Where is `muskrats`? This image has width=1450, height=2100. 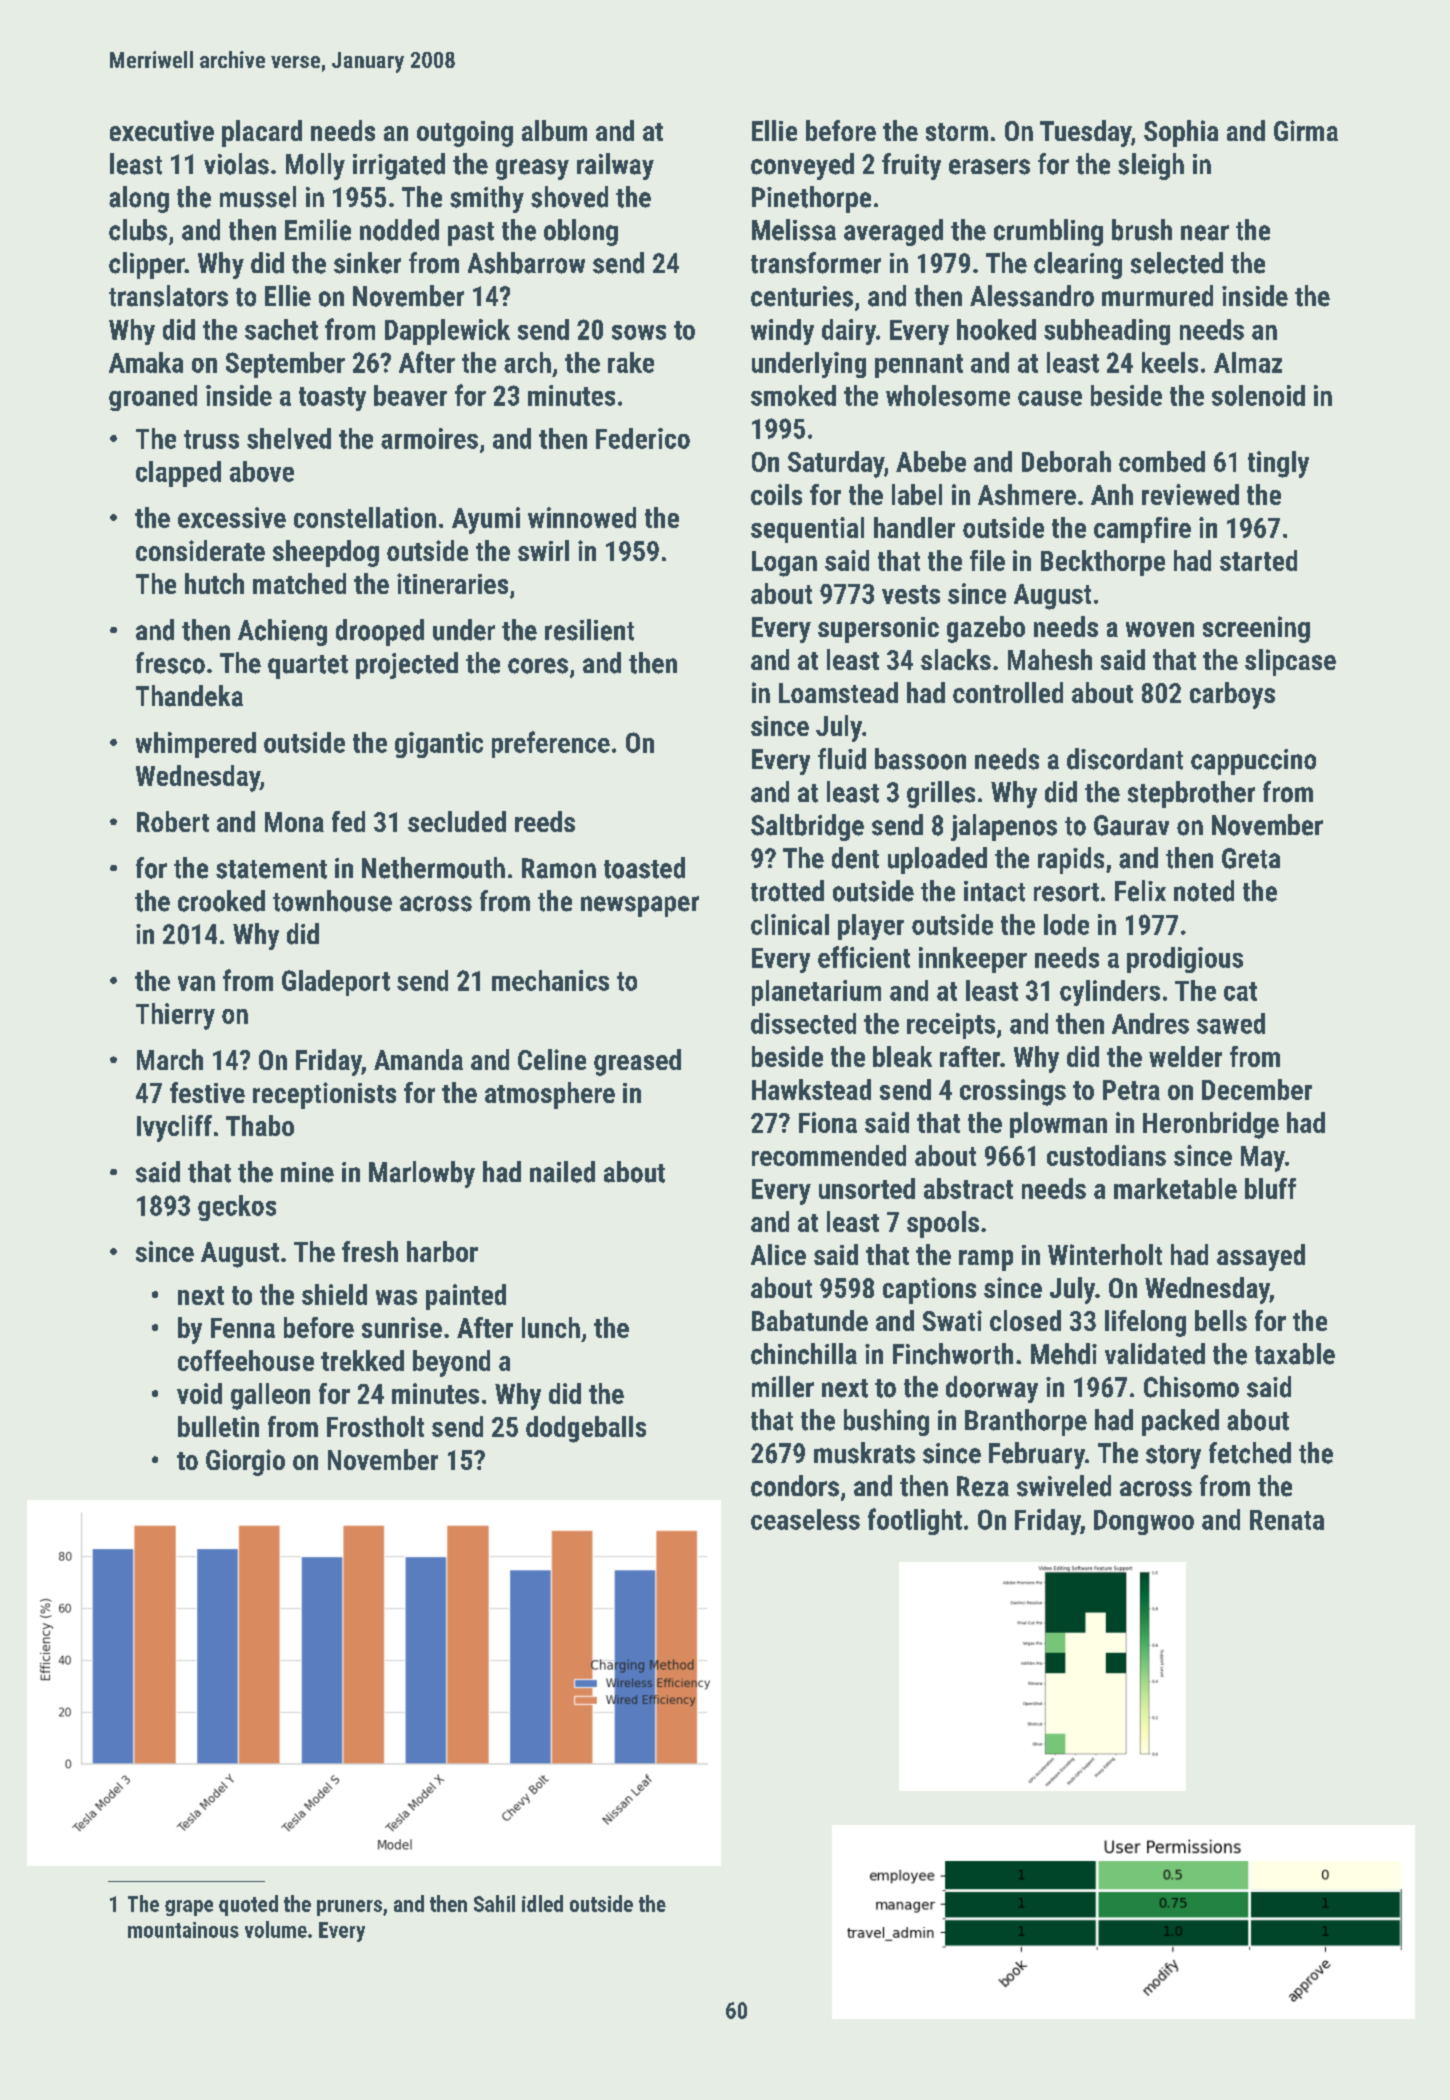 muskrats is located at coordinates (864, 1453).
